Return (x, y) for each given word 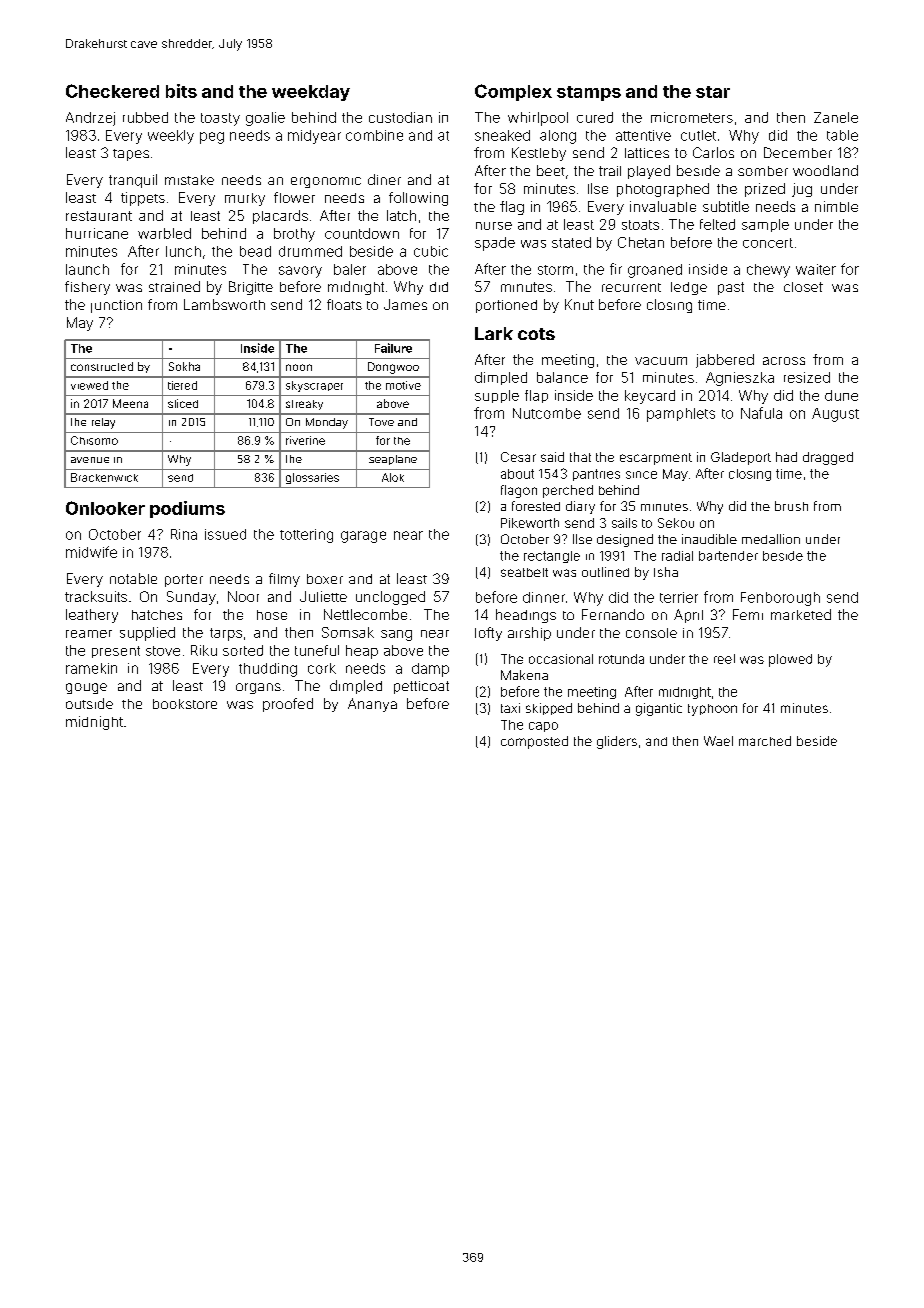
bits (181, 91)
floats (344, 304)
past (731, 288)
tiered (182, 385)
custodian (400, 117)
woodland (825, 170)
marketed (801, 614)
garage (363, 537)
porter (184, 580)
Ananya (372, 705)
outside (89, 703)
